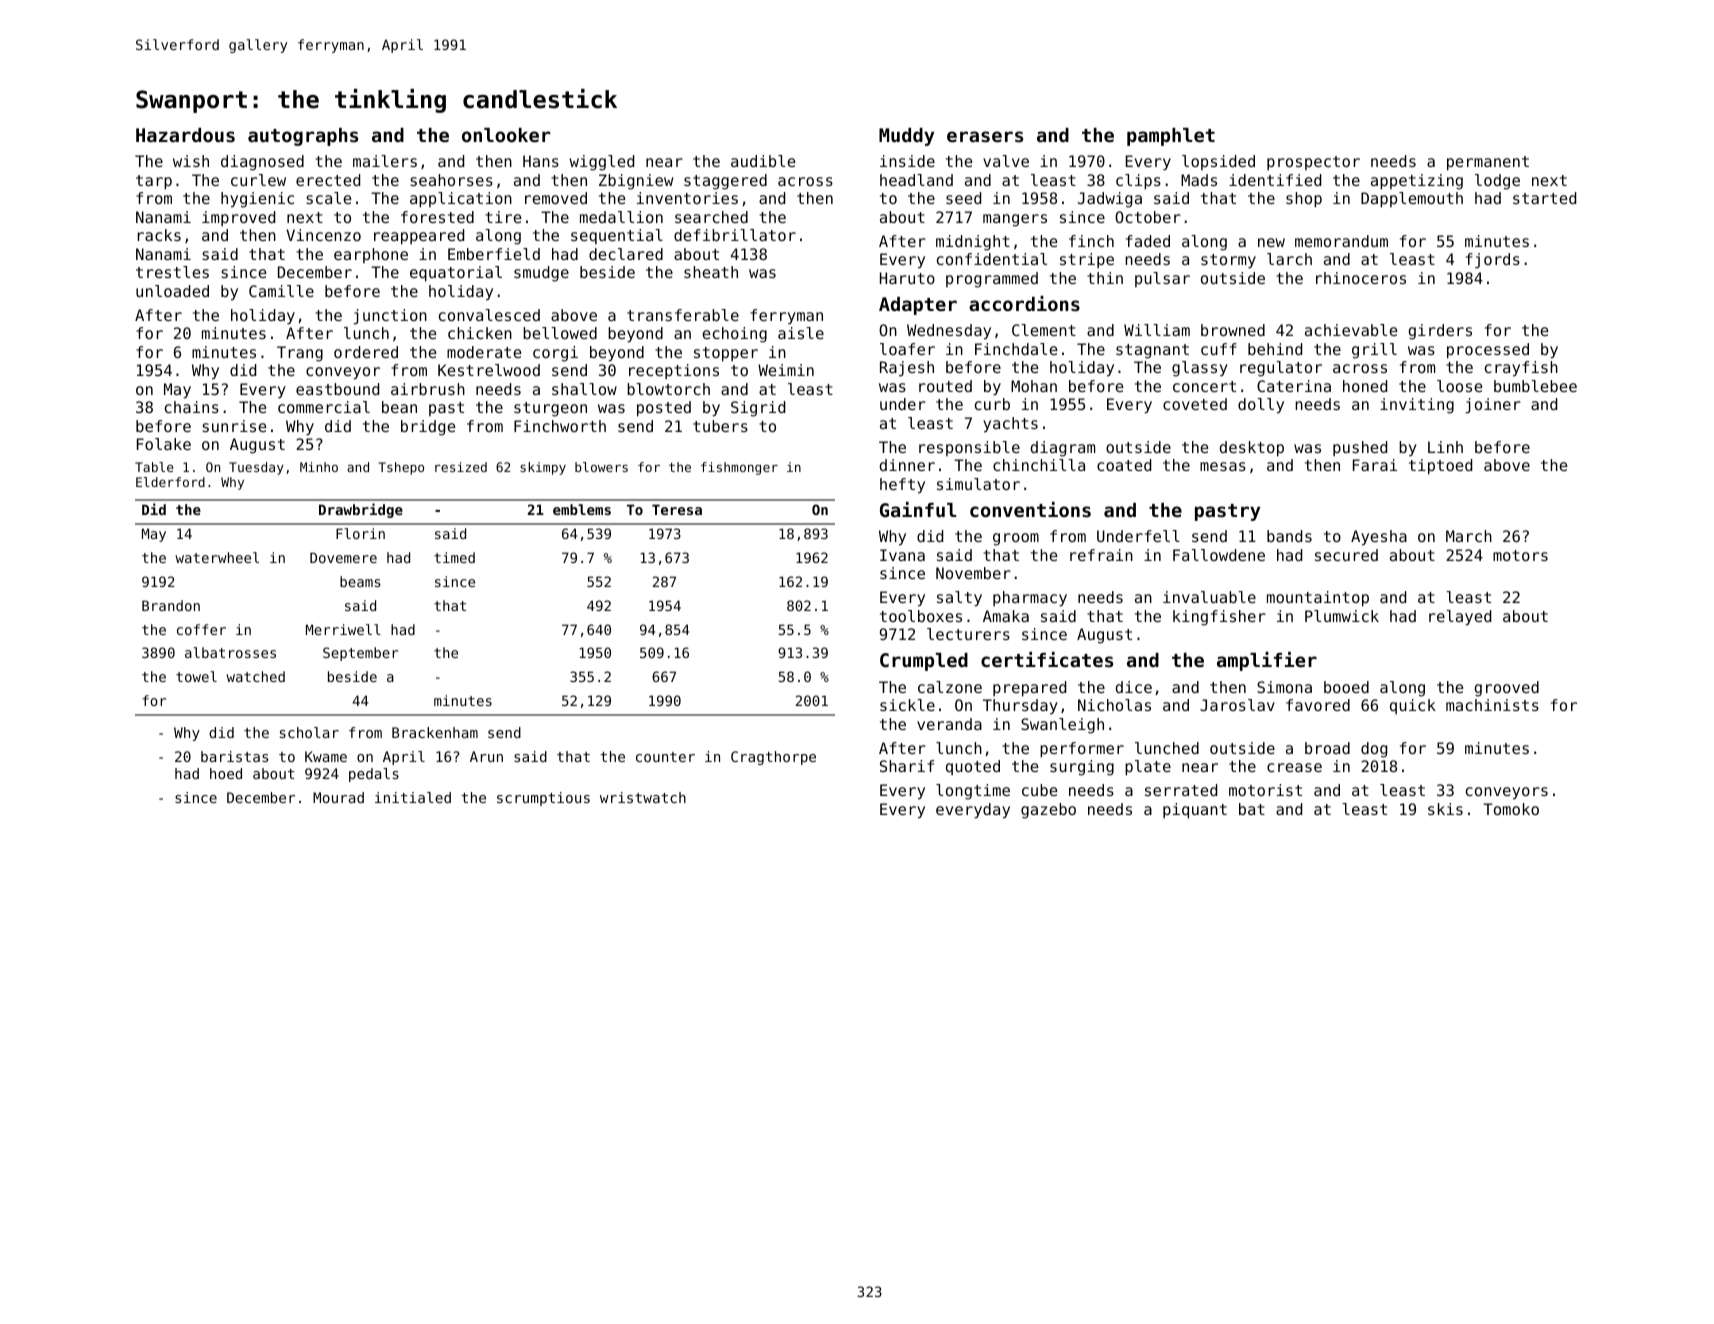 The height and width of the screenshot is (1324, 1714). What do you see at coordinates (1440, 467) in the screenshot?
I see `tiptoed` at bounding box center [1440, 467].
